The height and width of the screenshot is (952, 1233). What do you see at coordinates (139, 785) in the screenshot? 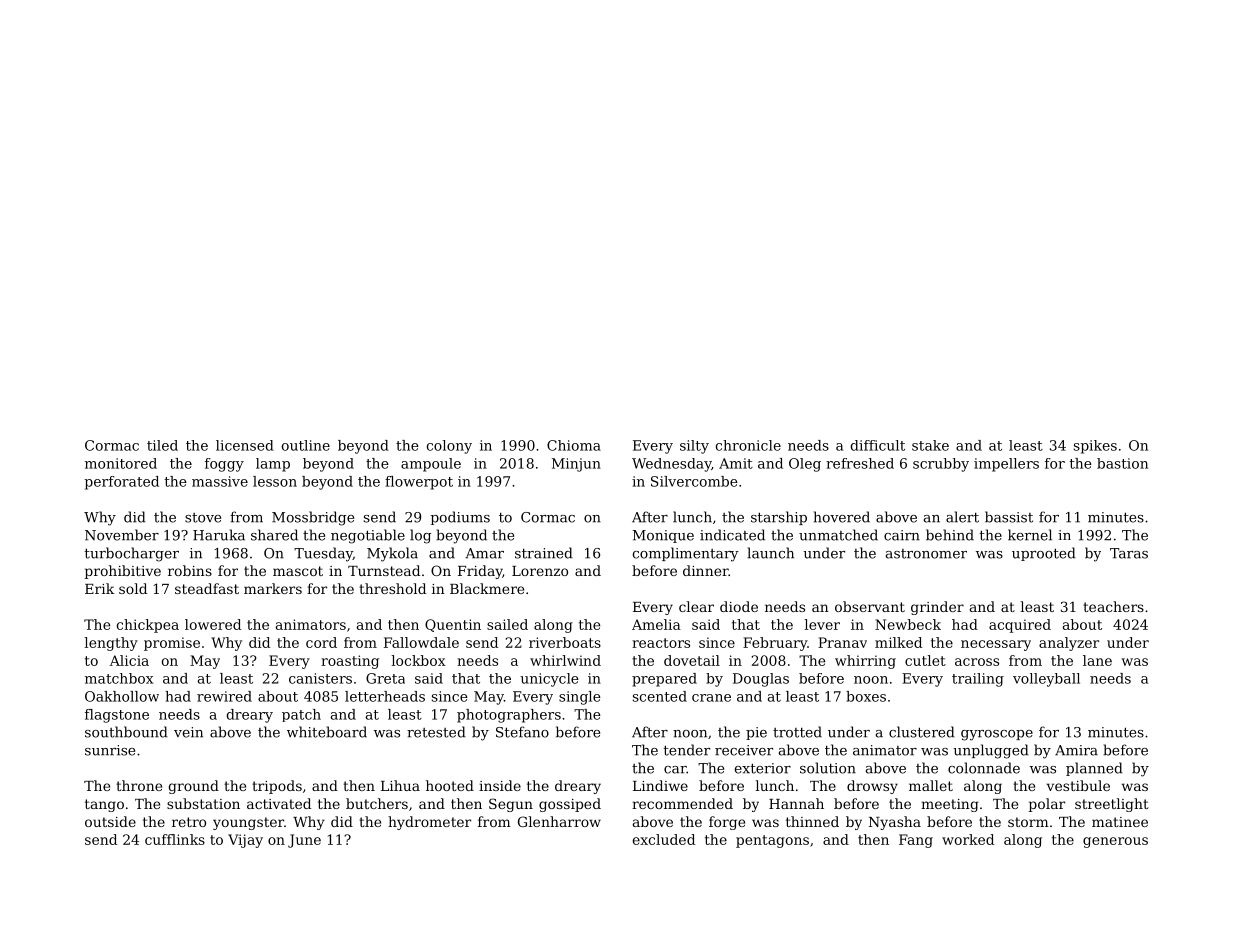
I see `throne` at bounding box center [139, 785].
